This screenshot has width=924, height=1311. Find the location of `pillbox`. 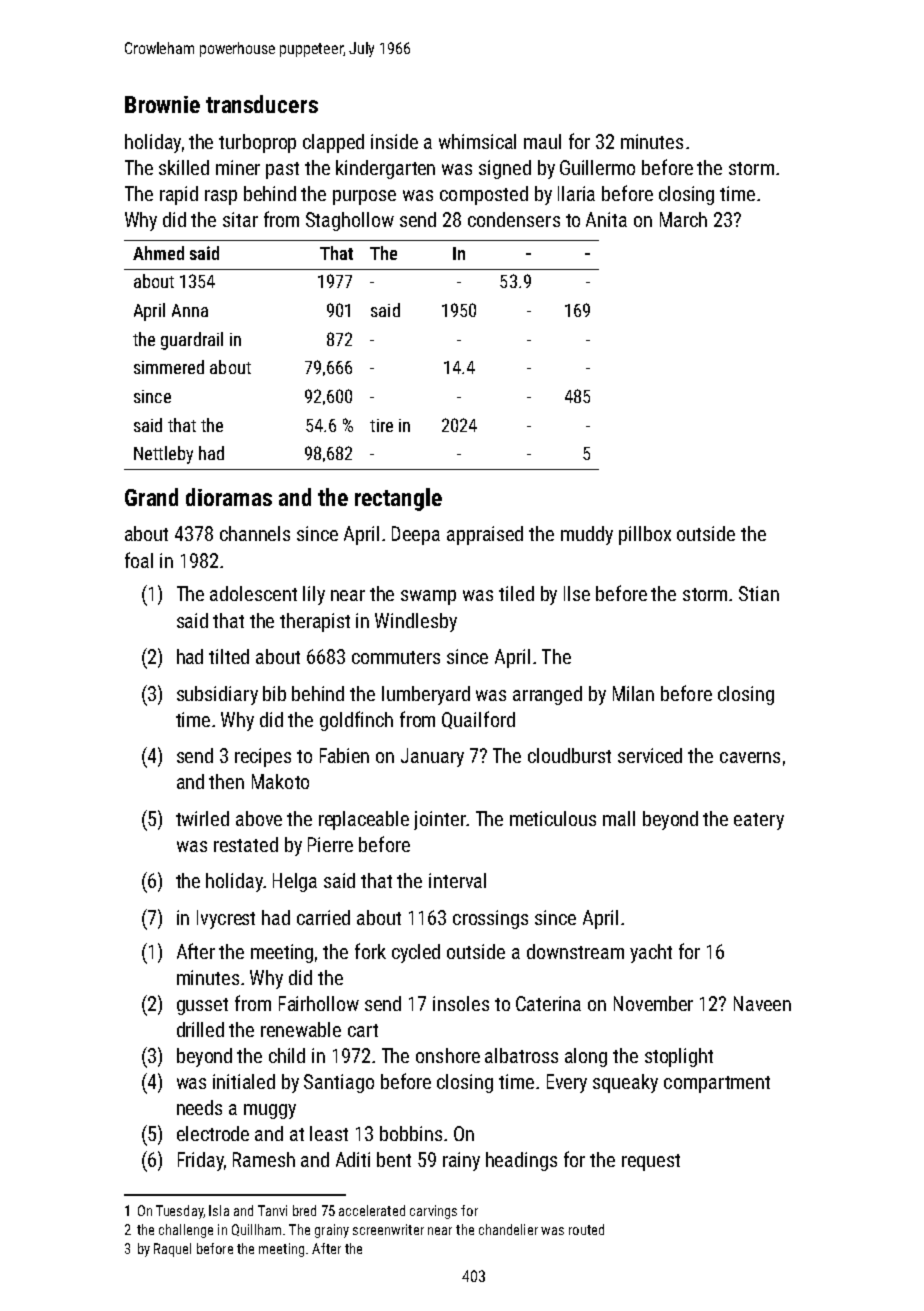

pillbox is located at coordinates (645, 535).
